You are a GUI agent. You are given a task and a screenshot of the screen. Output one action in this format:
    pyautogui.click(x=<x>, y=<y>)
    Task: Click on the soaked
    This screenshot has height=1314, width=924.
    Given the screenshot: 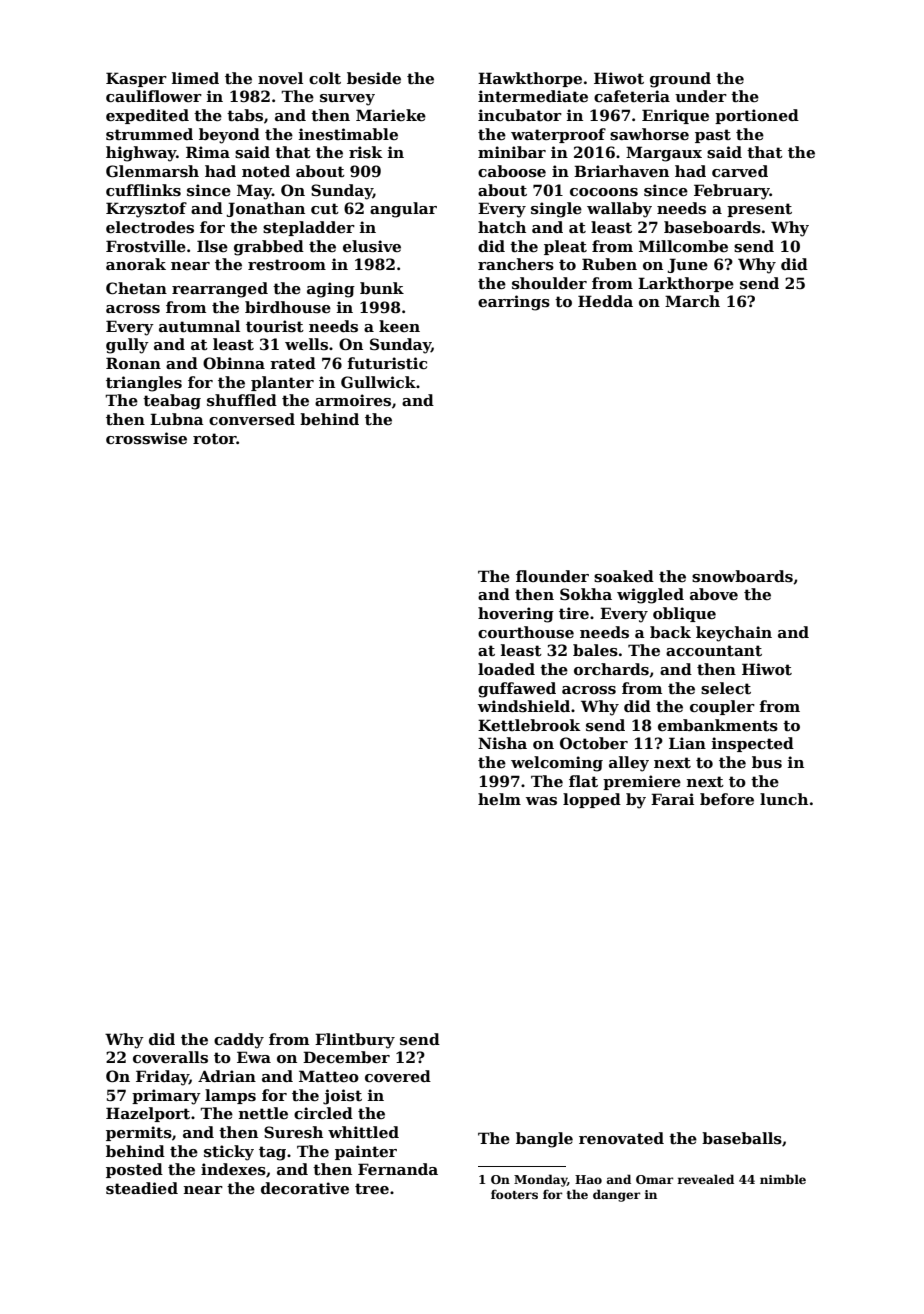 What is the action you would take?
    pyautogui.click(x=624, y=576)
